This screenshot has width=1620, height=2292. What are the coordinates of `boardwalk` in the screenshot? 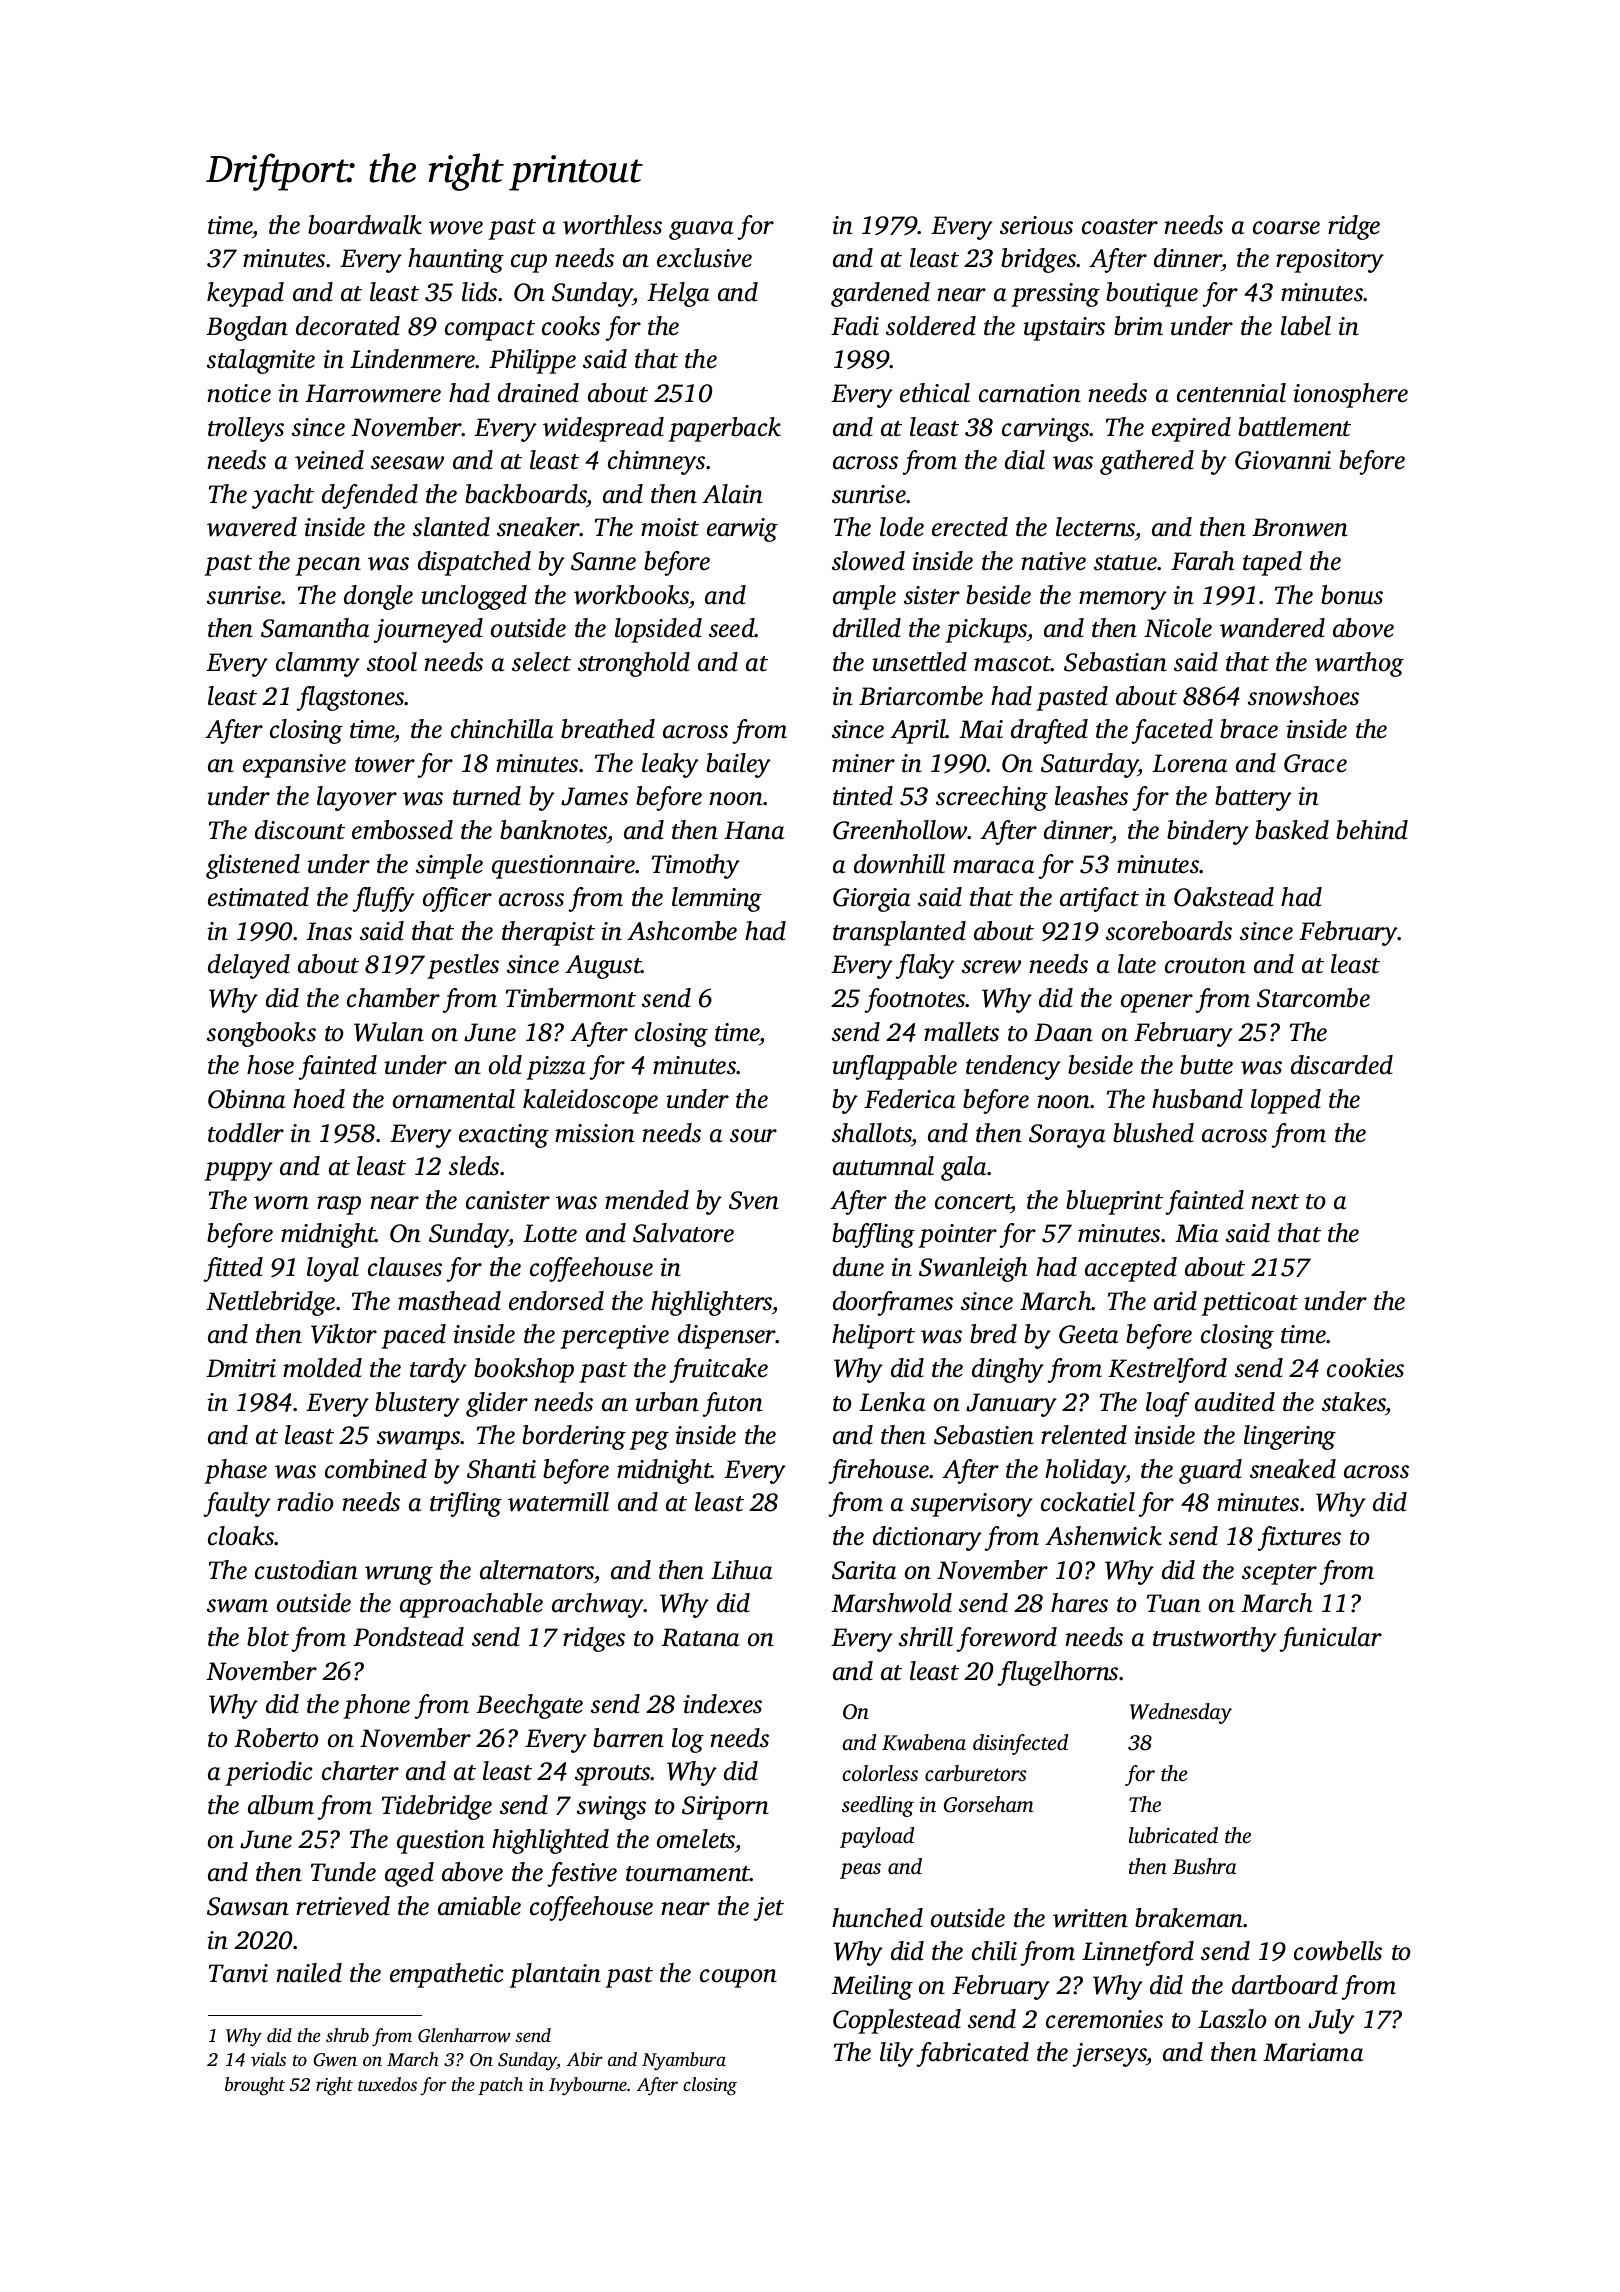 It's located at (365, 225).
